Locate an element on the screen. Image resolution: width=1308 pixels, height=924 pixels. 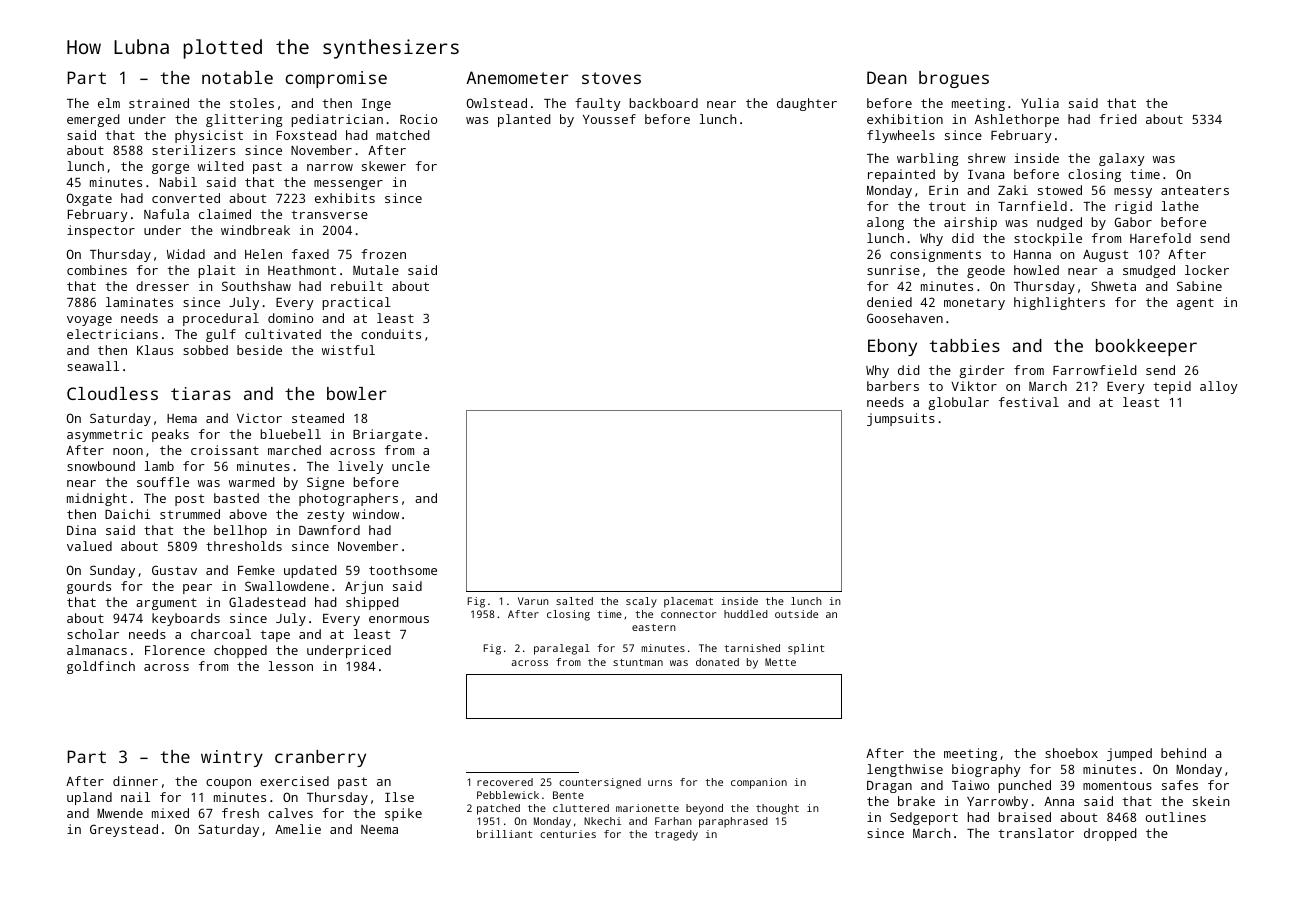
windbreak is located at coordinates (255, 230).
